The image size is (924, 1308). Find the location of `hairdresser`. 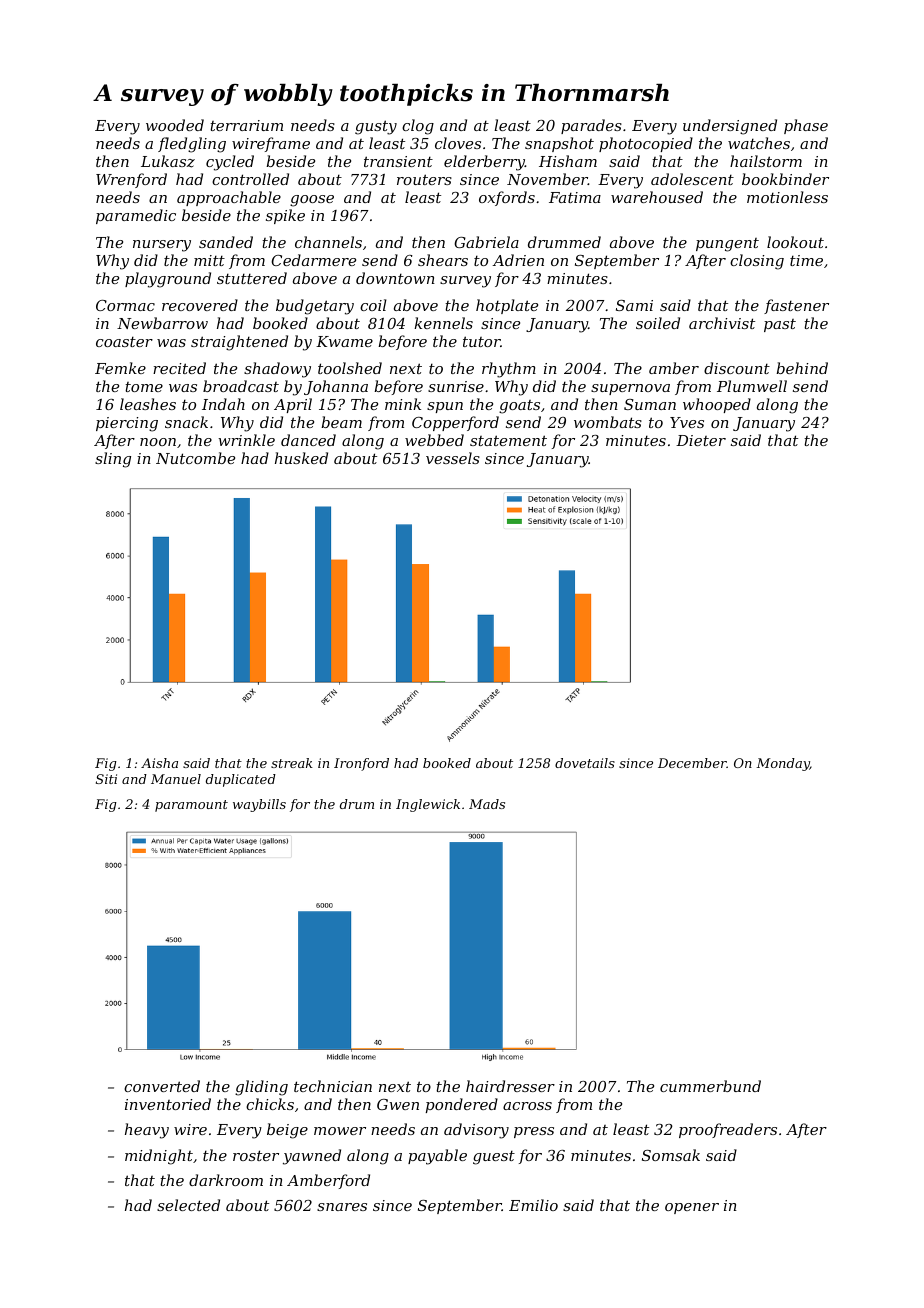

hairdresser is located at coordinates (510, 1086).
